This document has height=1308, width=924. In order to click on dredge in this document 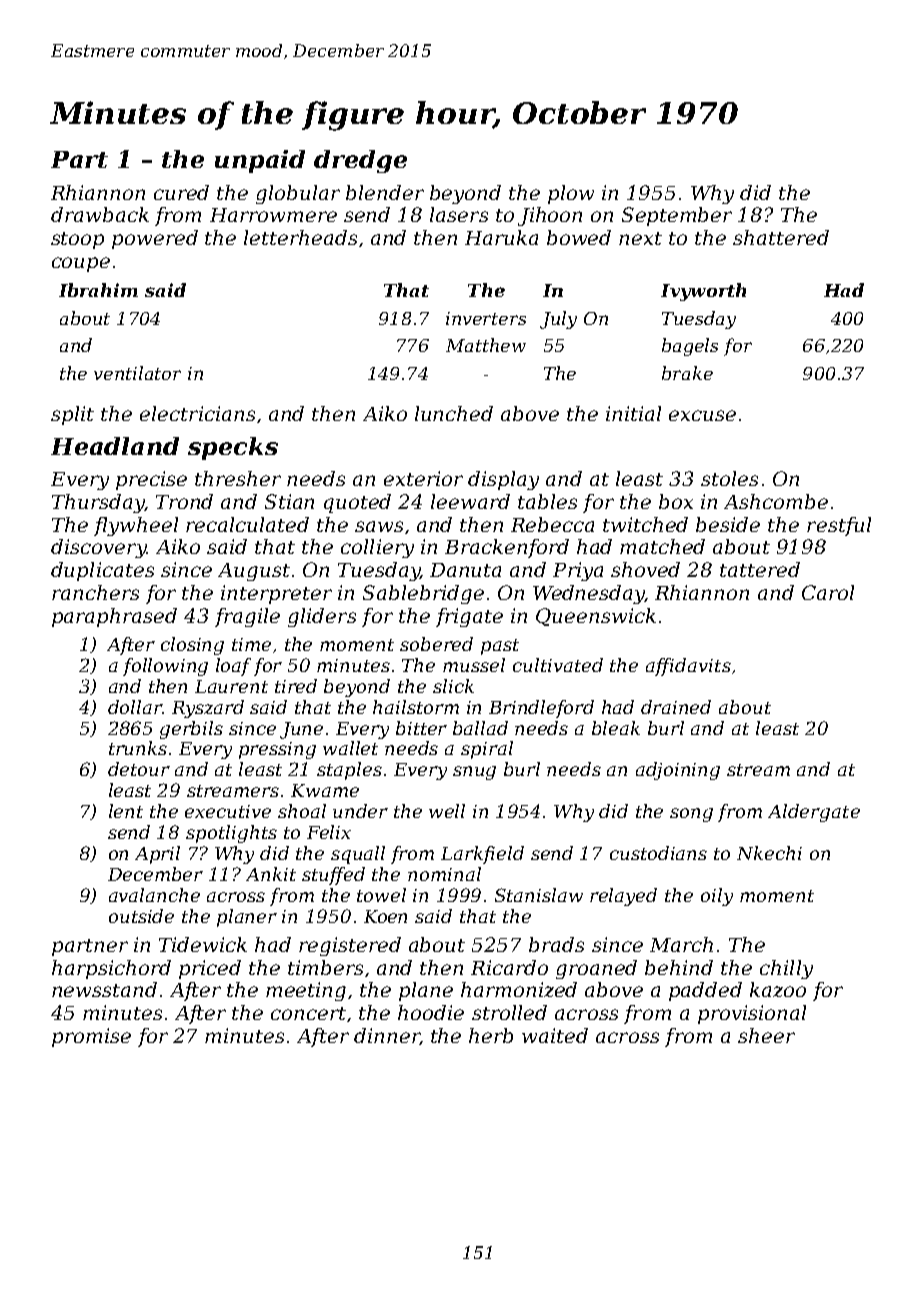, I will do `click(360, 161)`.
